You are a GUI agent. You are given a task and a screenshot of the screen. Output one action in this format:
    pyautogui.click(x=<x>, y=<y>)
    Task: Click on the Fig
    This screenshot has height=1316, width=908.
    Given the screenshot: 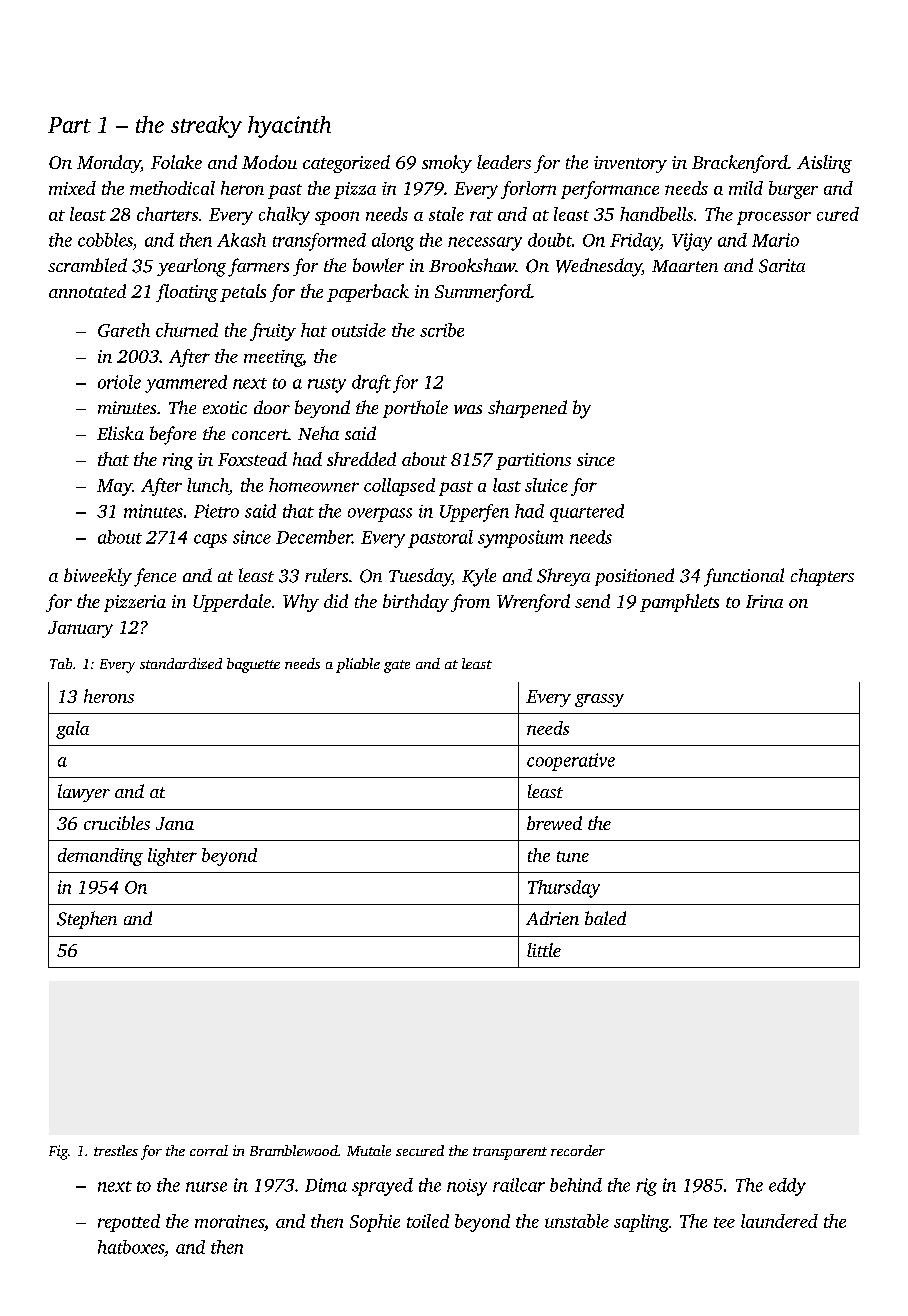 What is the action you would take?
    pyautogui.click(x=58, y=1152)
